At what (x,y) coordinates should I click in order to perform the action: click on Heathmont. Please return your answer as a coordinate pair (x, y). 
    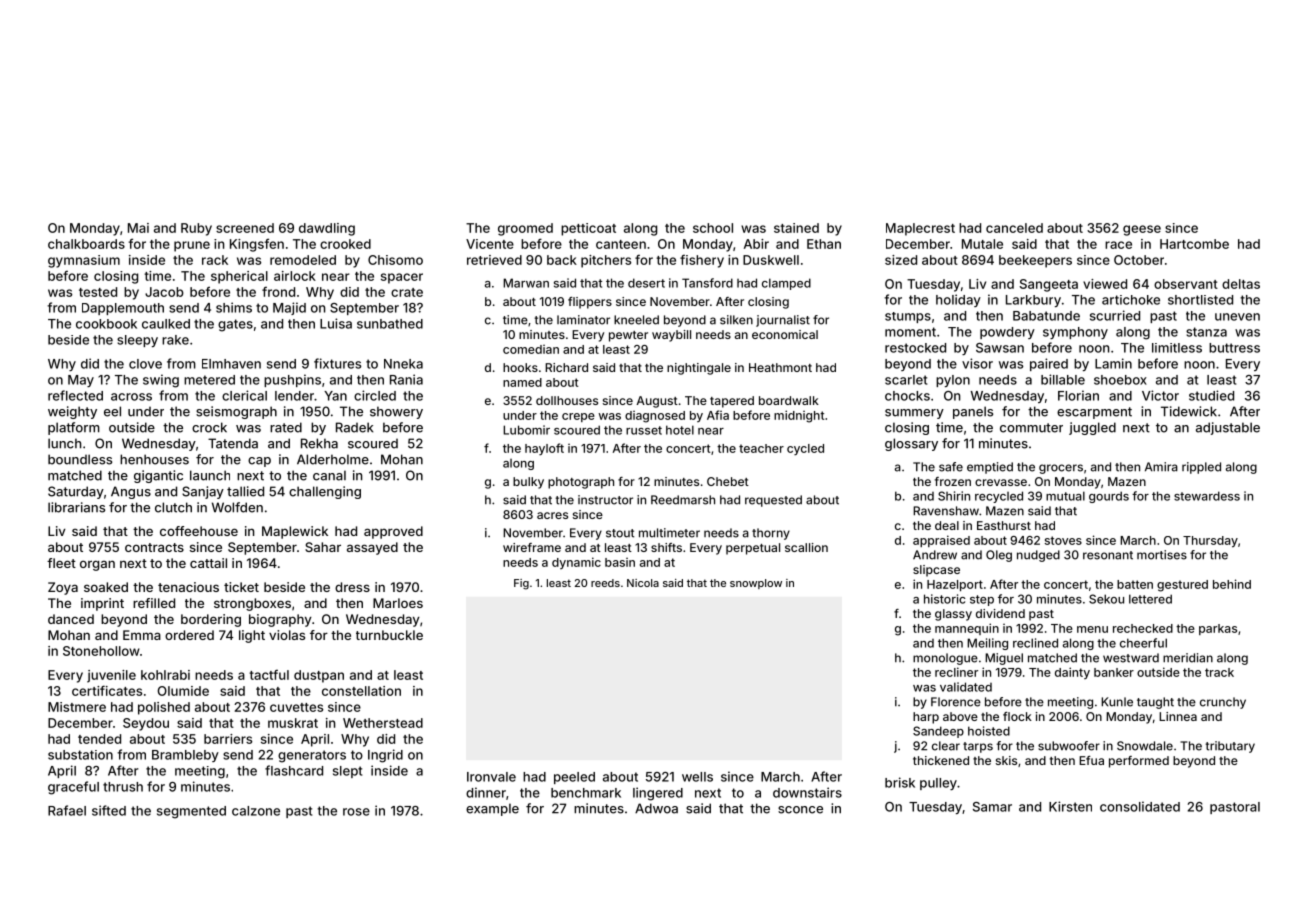
    Looking at the image, I should click on (780, 367).
